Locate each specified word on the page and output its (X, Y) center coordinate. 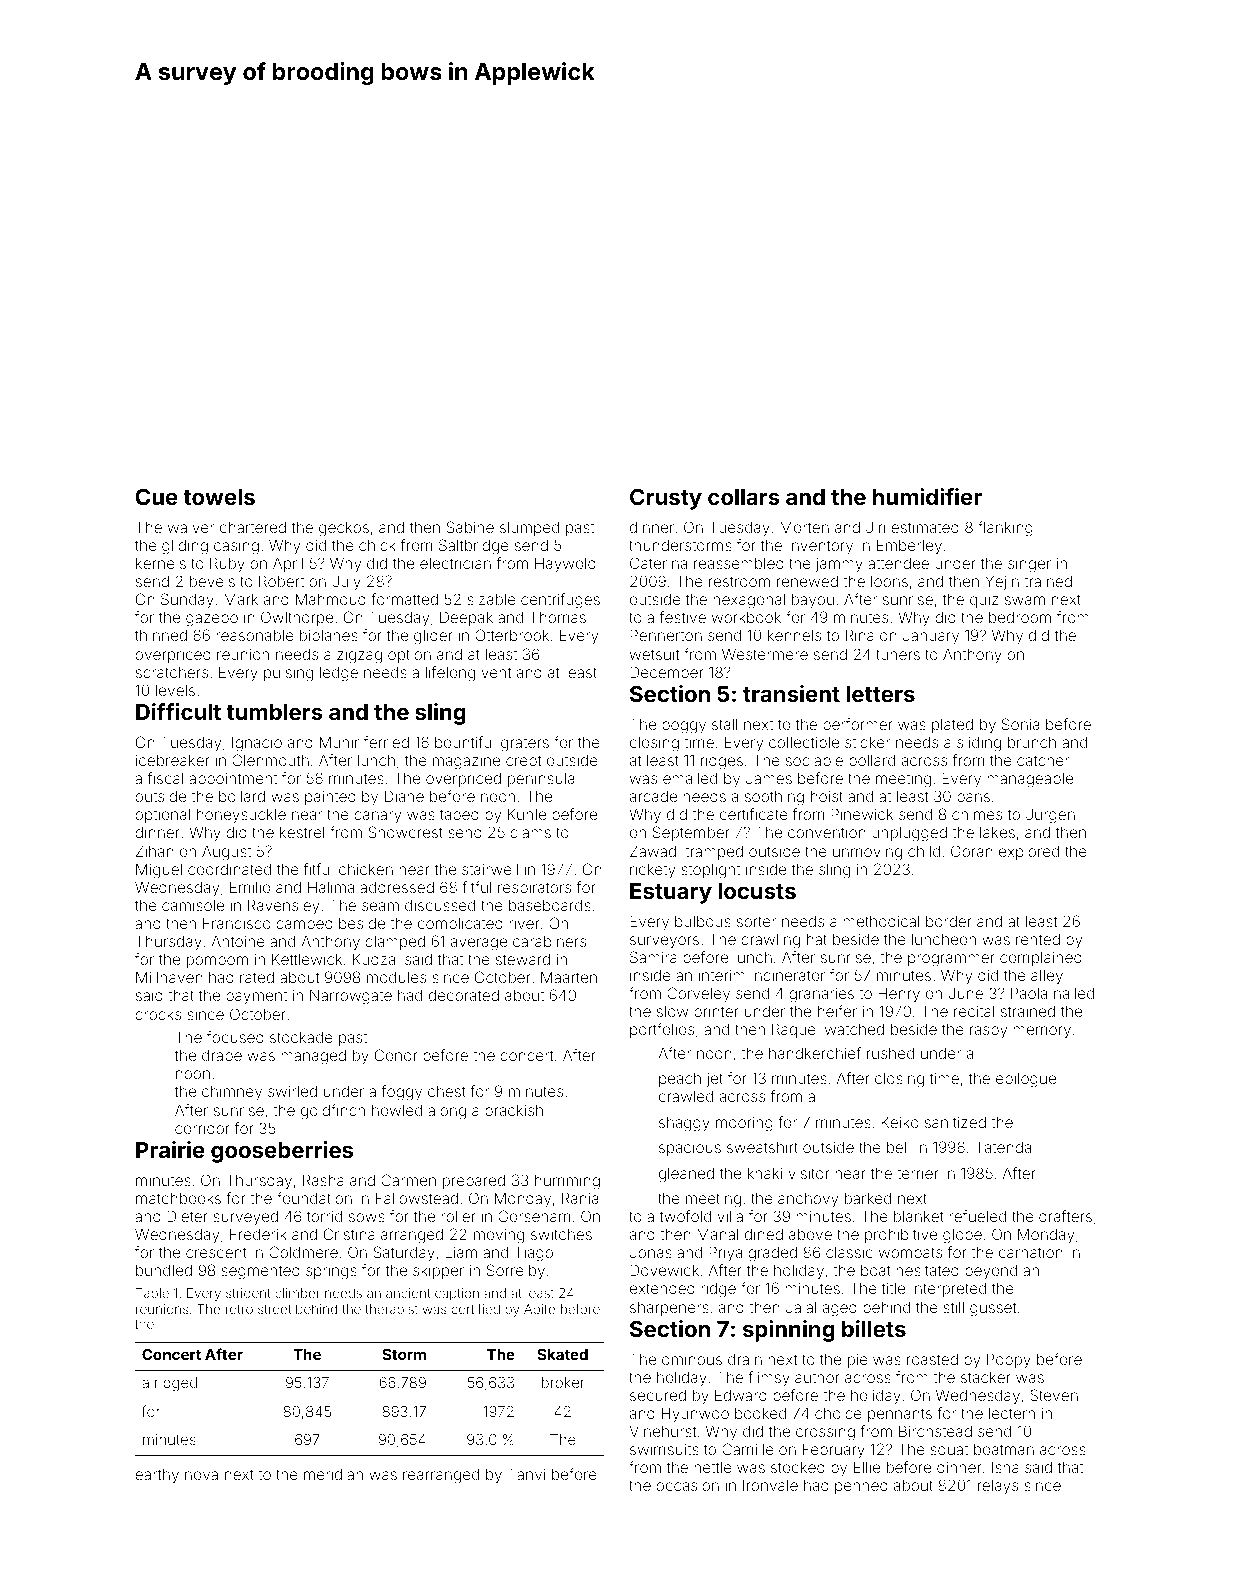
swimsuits (664, 1449)
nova (201, 1475)
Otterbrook (512, 635)
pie (858, 1360)
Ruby (227, 564)
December (667, 672)
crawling (770, 941)
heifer (837, 1011)
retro (239, 1309)
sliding (979, 744)
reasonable (255, 635)
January (931, 637)
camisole (193, 905)
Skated (563, 1354)
